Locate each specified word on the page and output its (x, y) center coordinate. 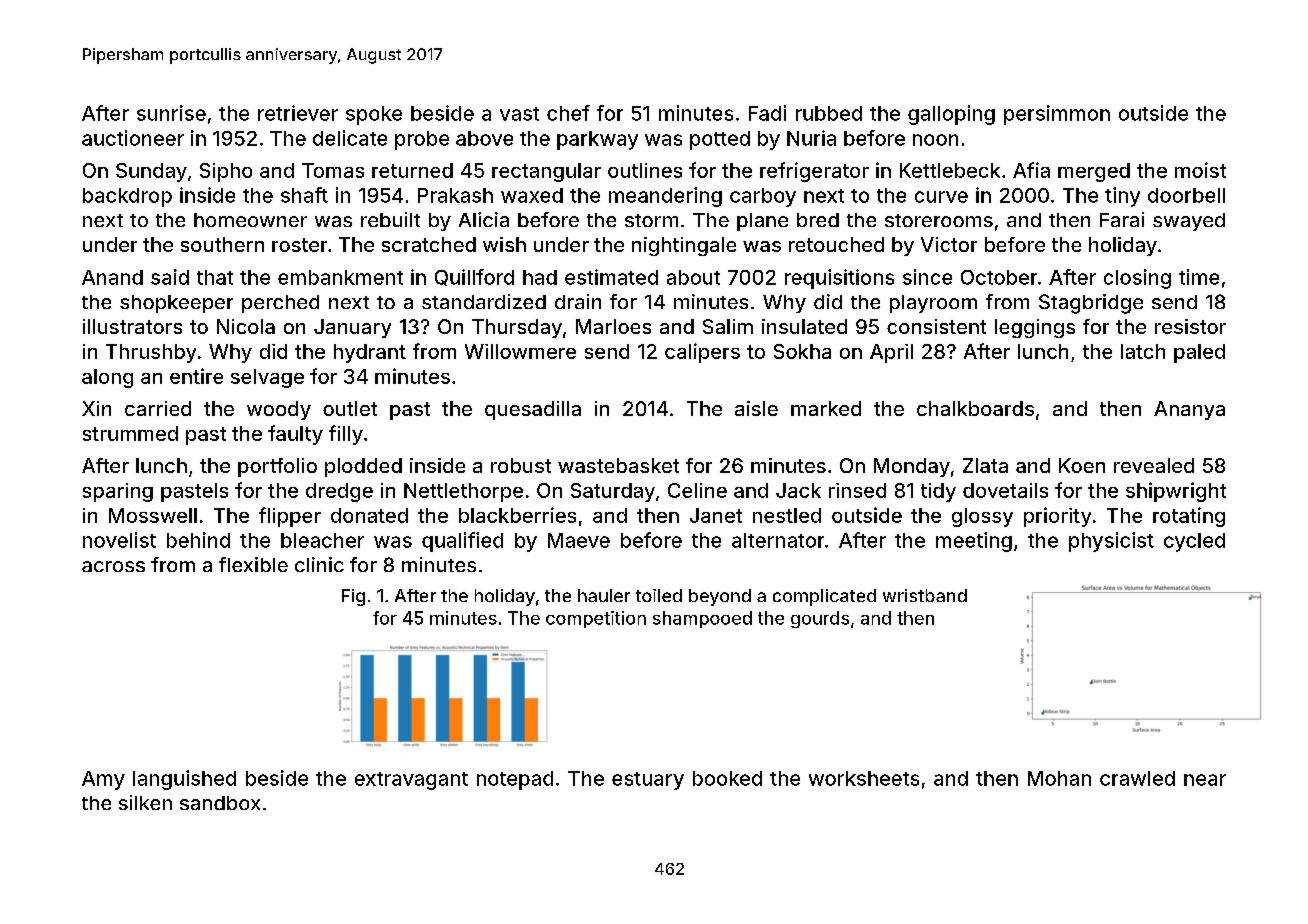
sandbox (220, 803)
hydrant (370, 353)
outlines (645, 170)
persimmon (1057, 115)
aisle (756, 408)
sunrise (171, 113)
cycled (1194, 542)
